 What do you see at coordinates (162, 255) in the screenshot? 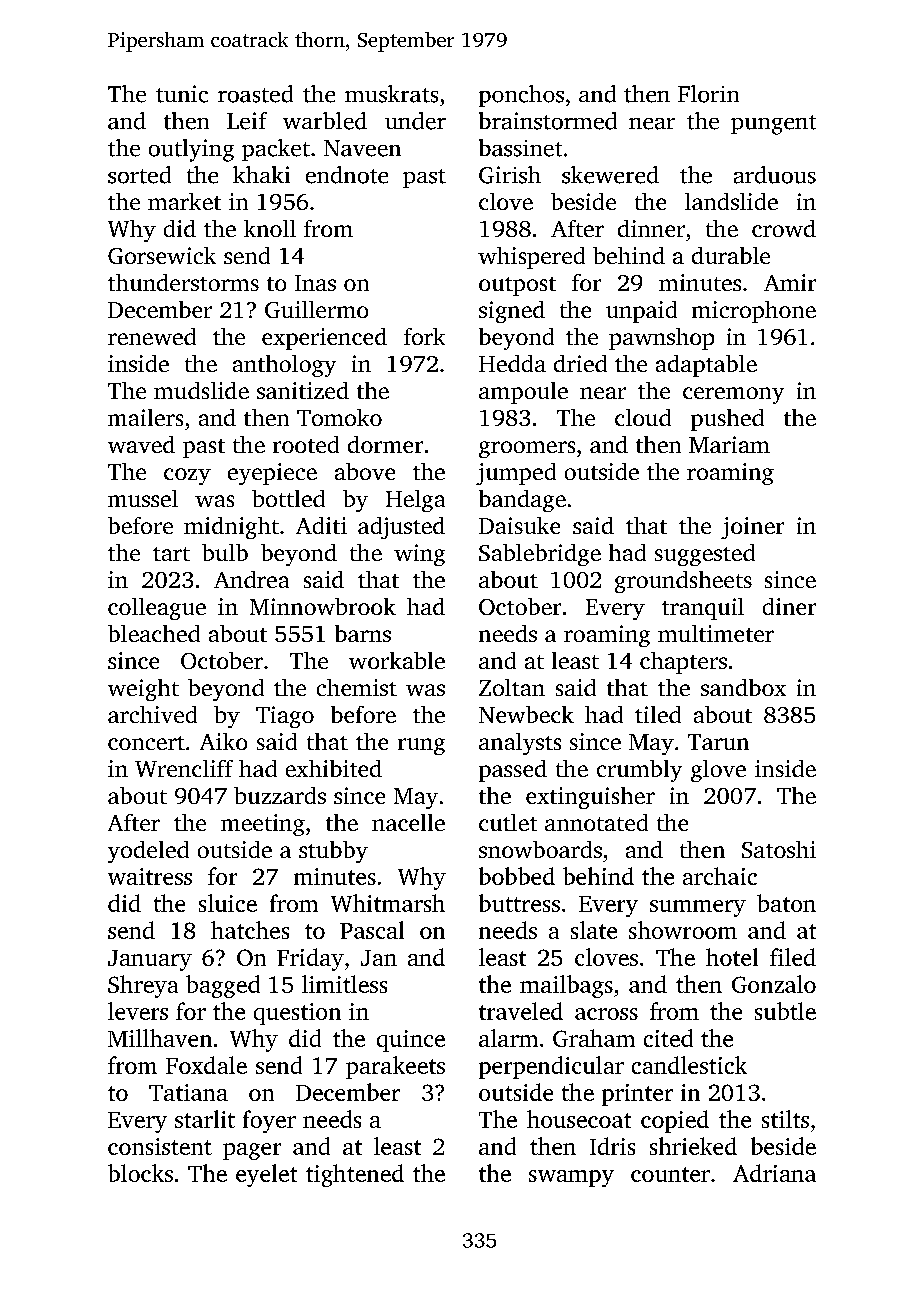
I see `Gorsewick` at bounding box center [162, 255].
